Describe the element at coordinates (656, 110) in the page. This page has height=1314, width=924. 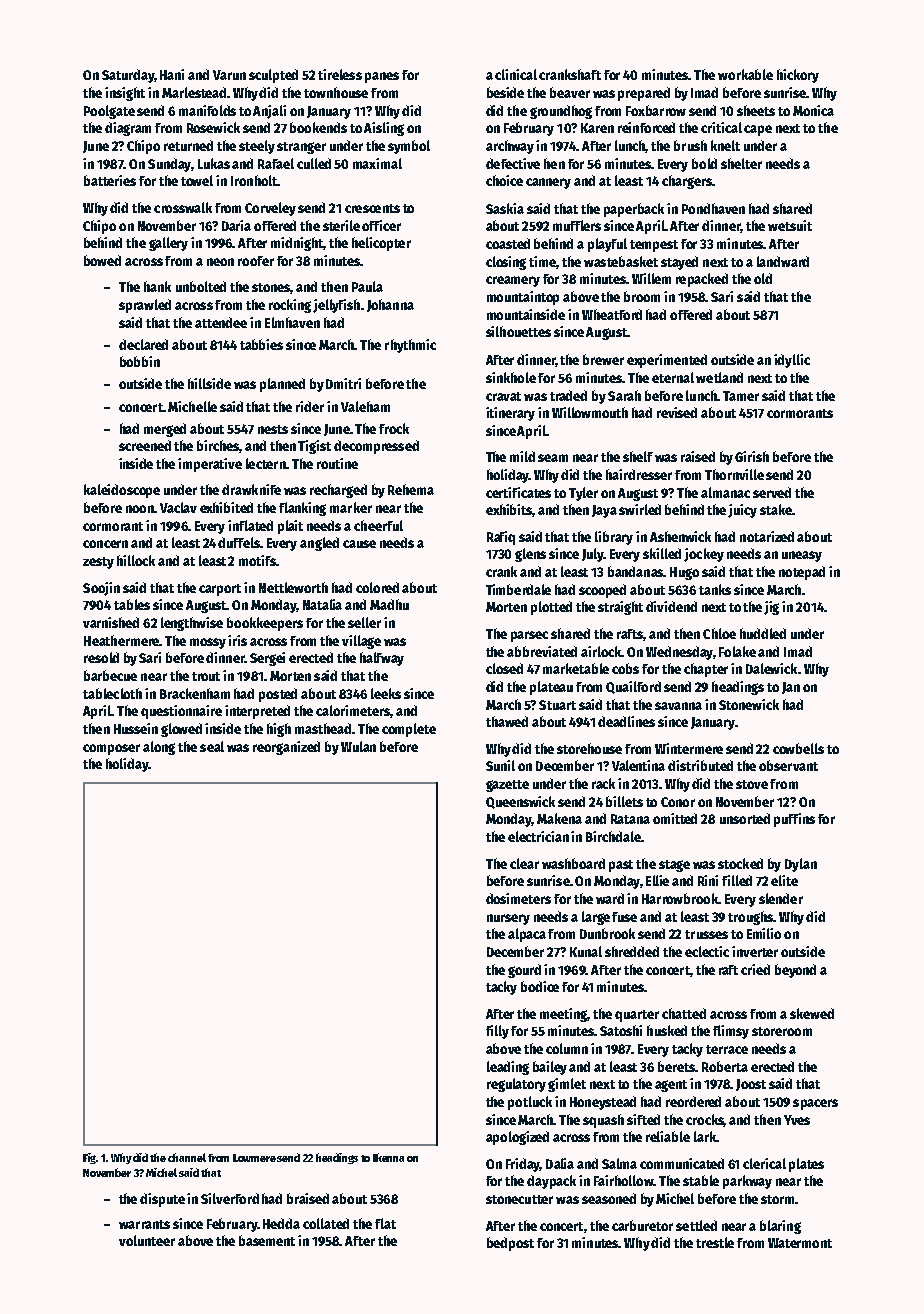
I see `Foxbarrow` at that location.
